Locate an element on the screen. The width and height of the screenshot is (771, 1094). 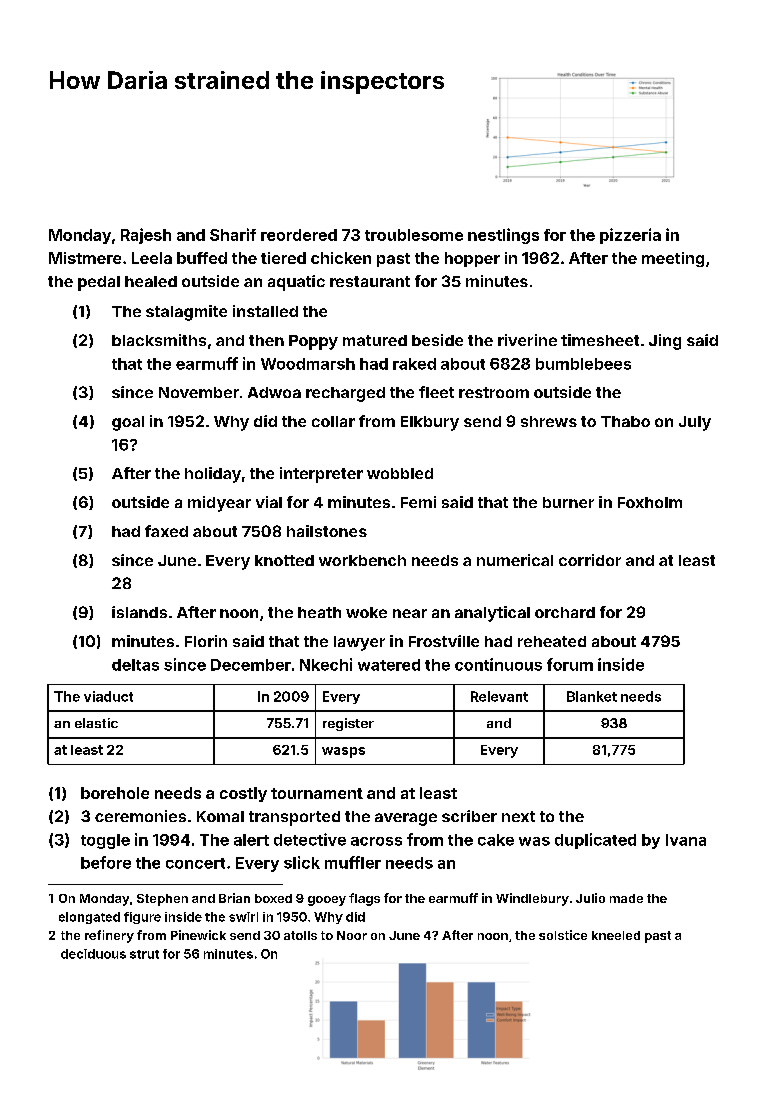
beside is located at coordinates (437, 340).
